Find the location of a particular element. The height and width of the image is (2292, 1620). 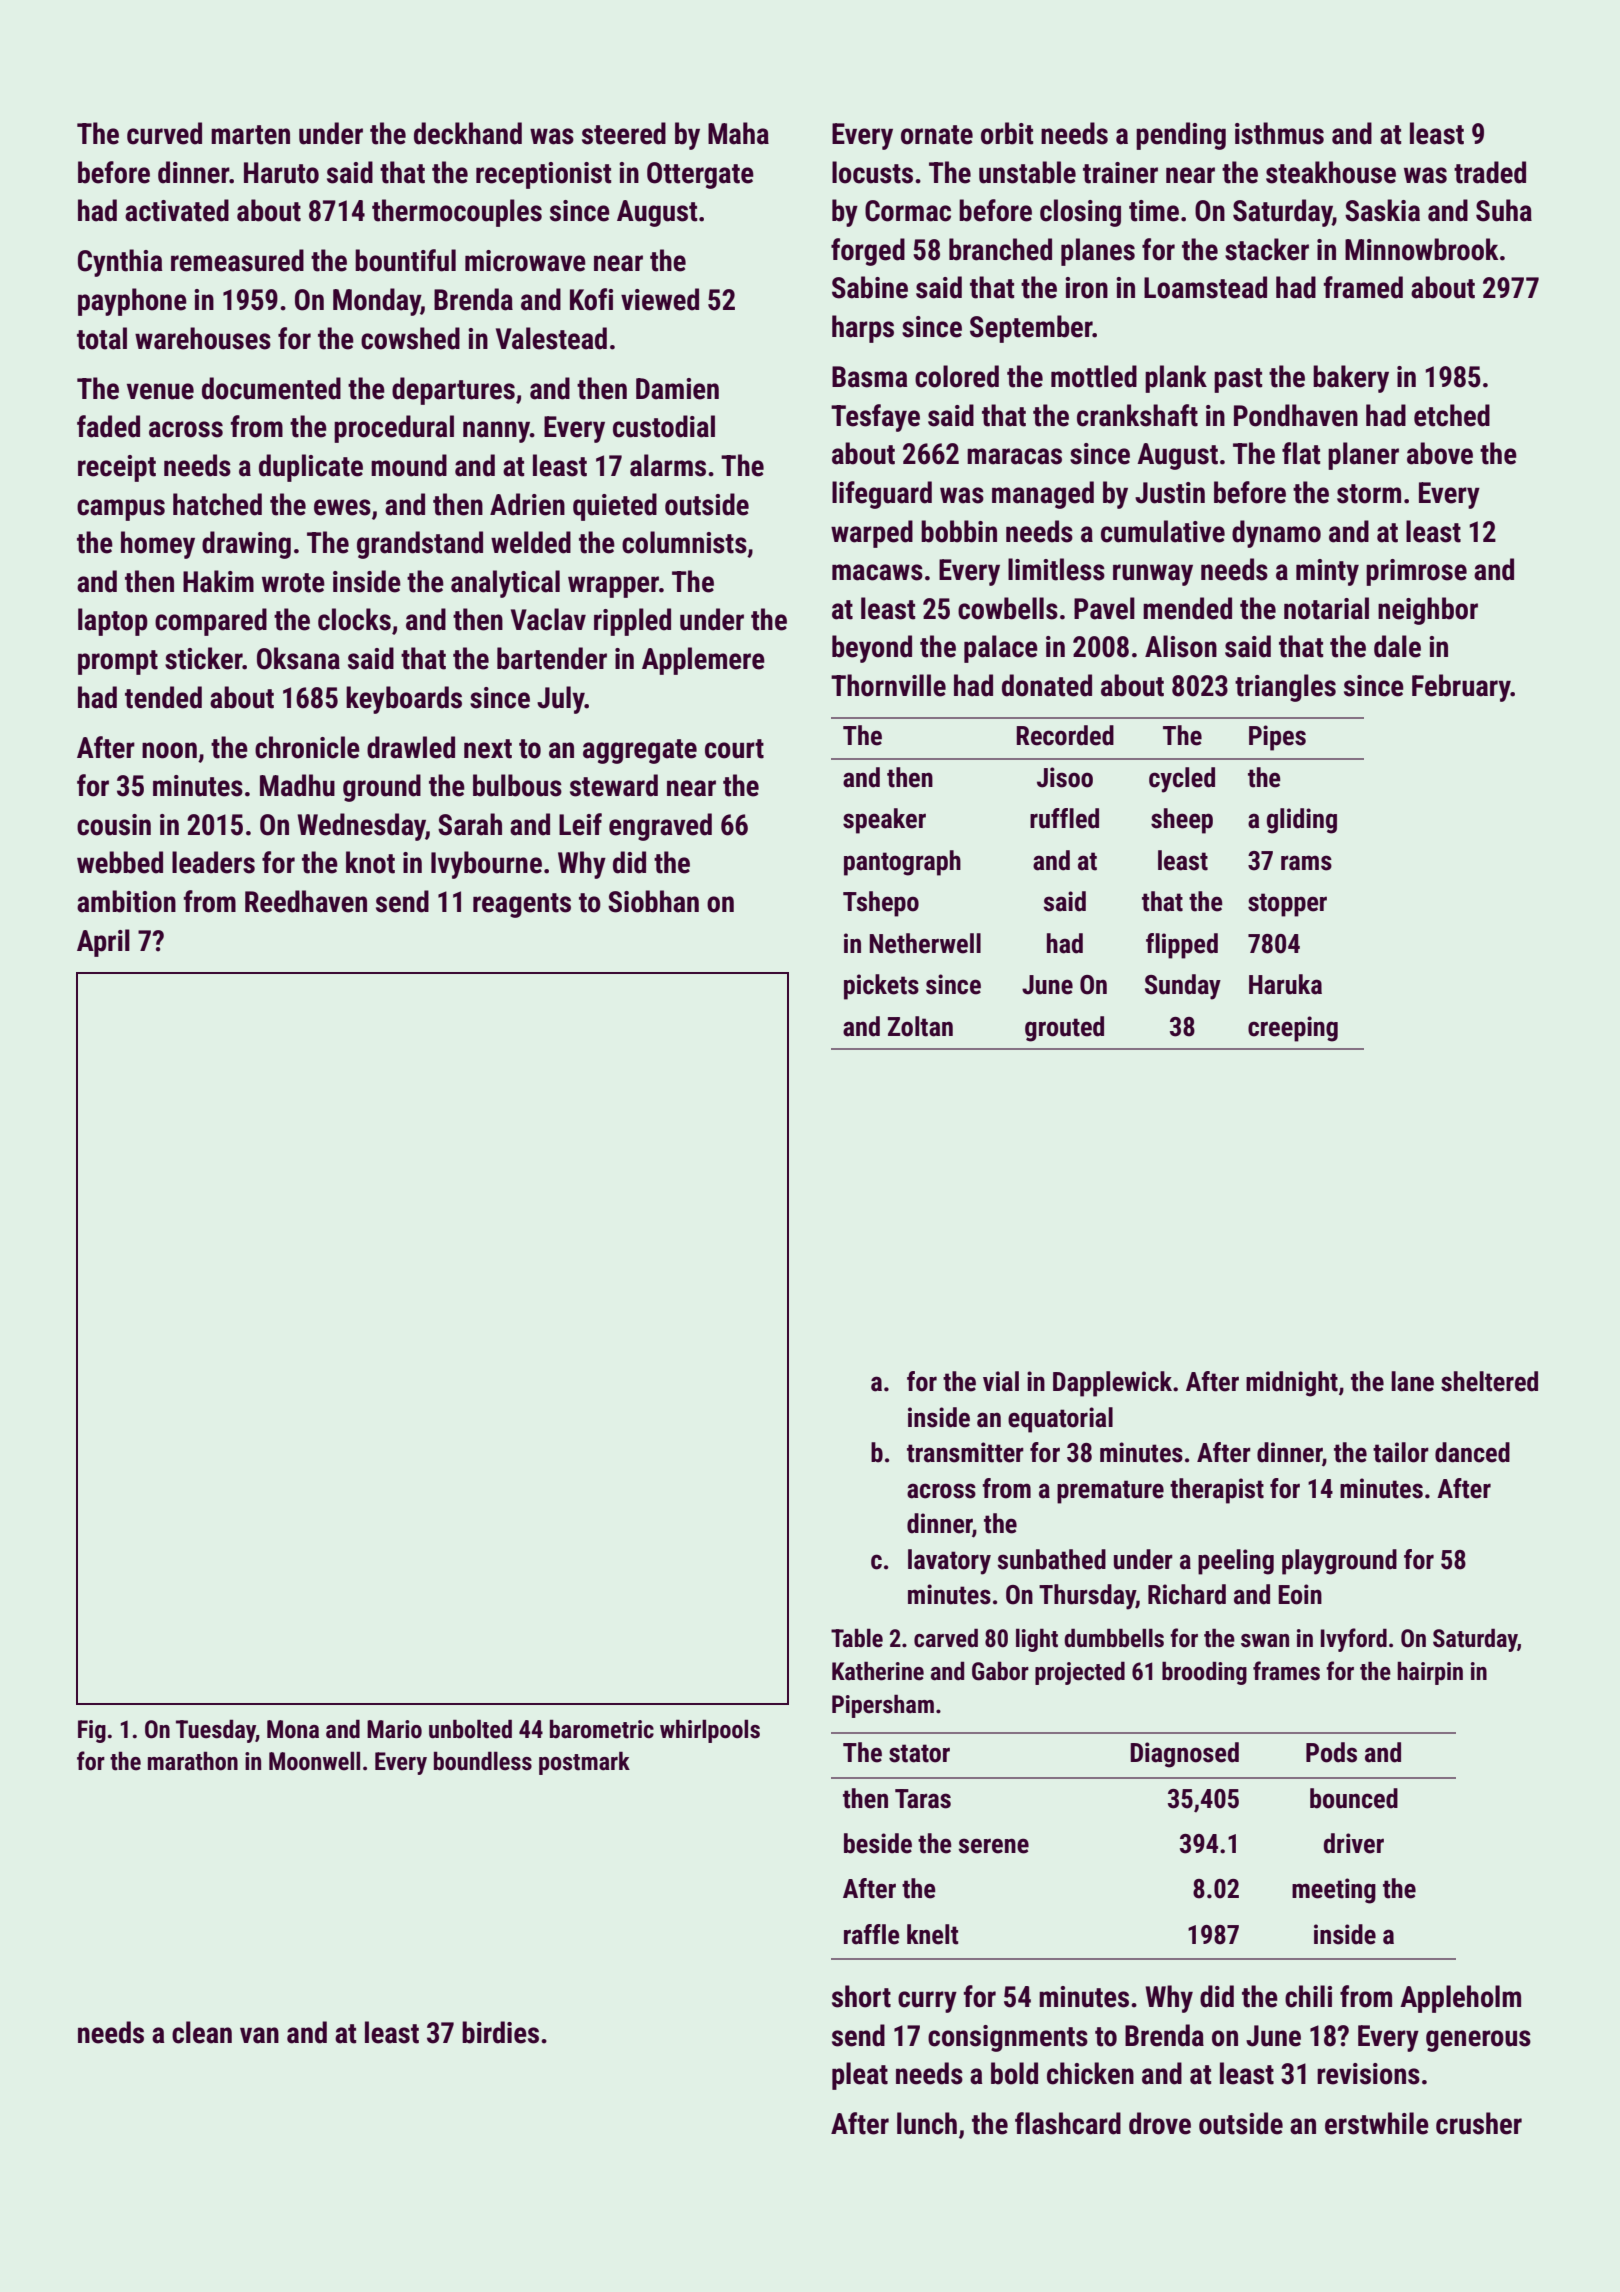

van is located at coordinates (259, 2035).
